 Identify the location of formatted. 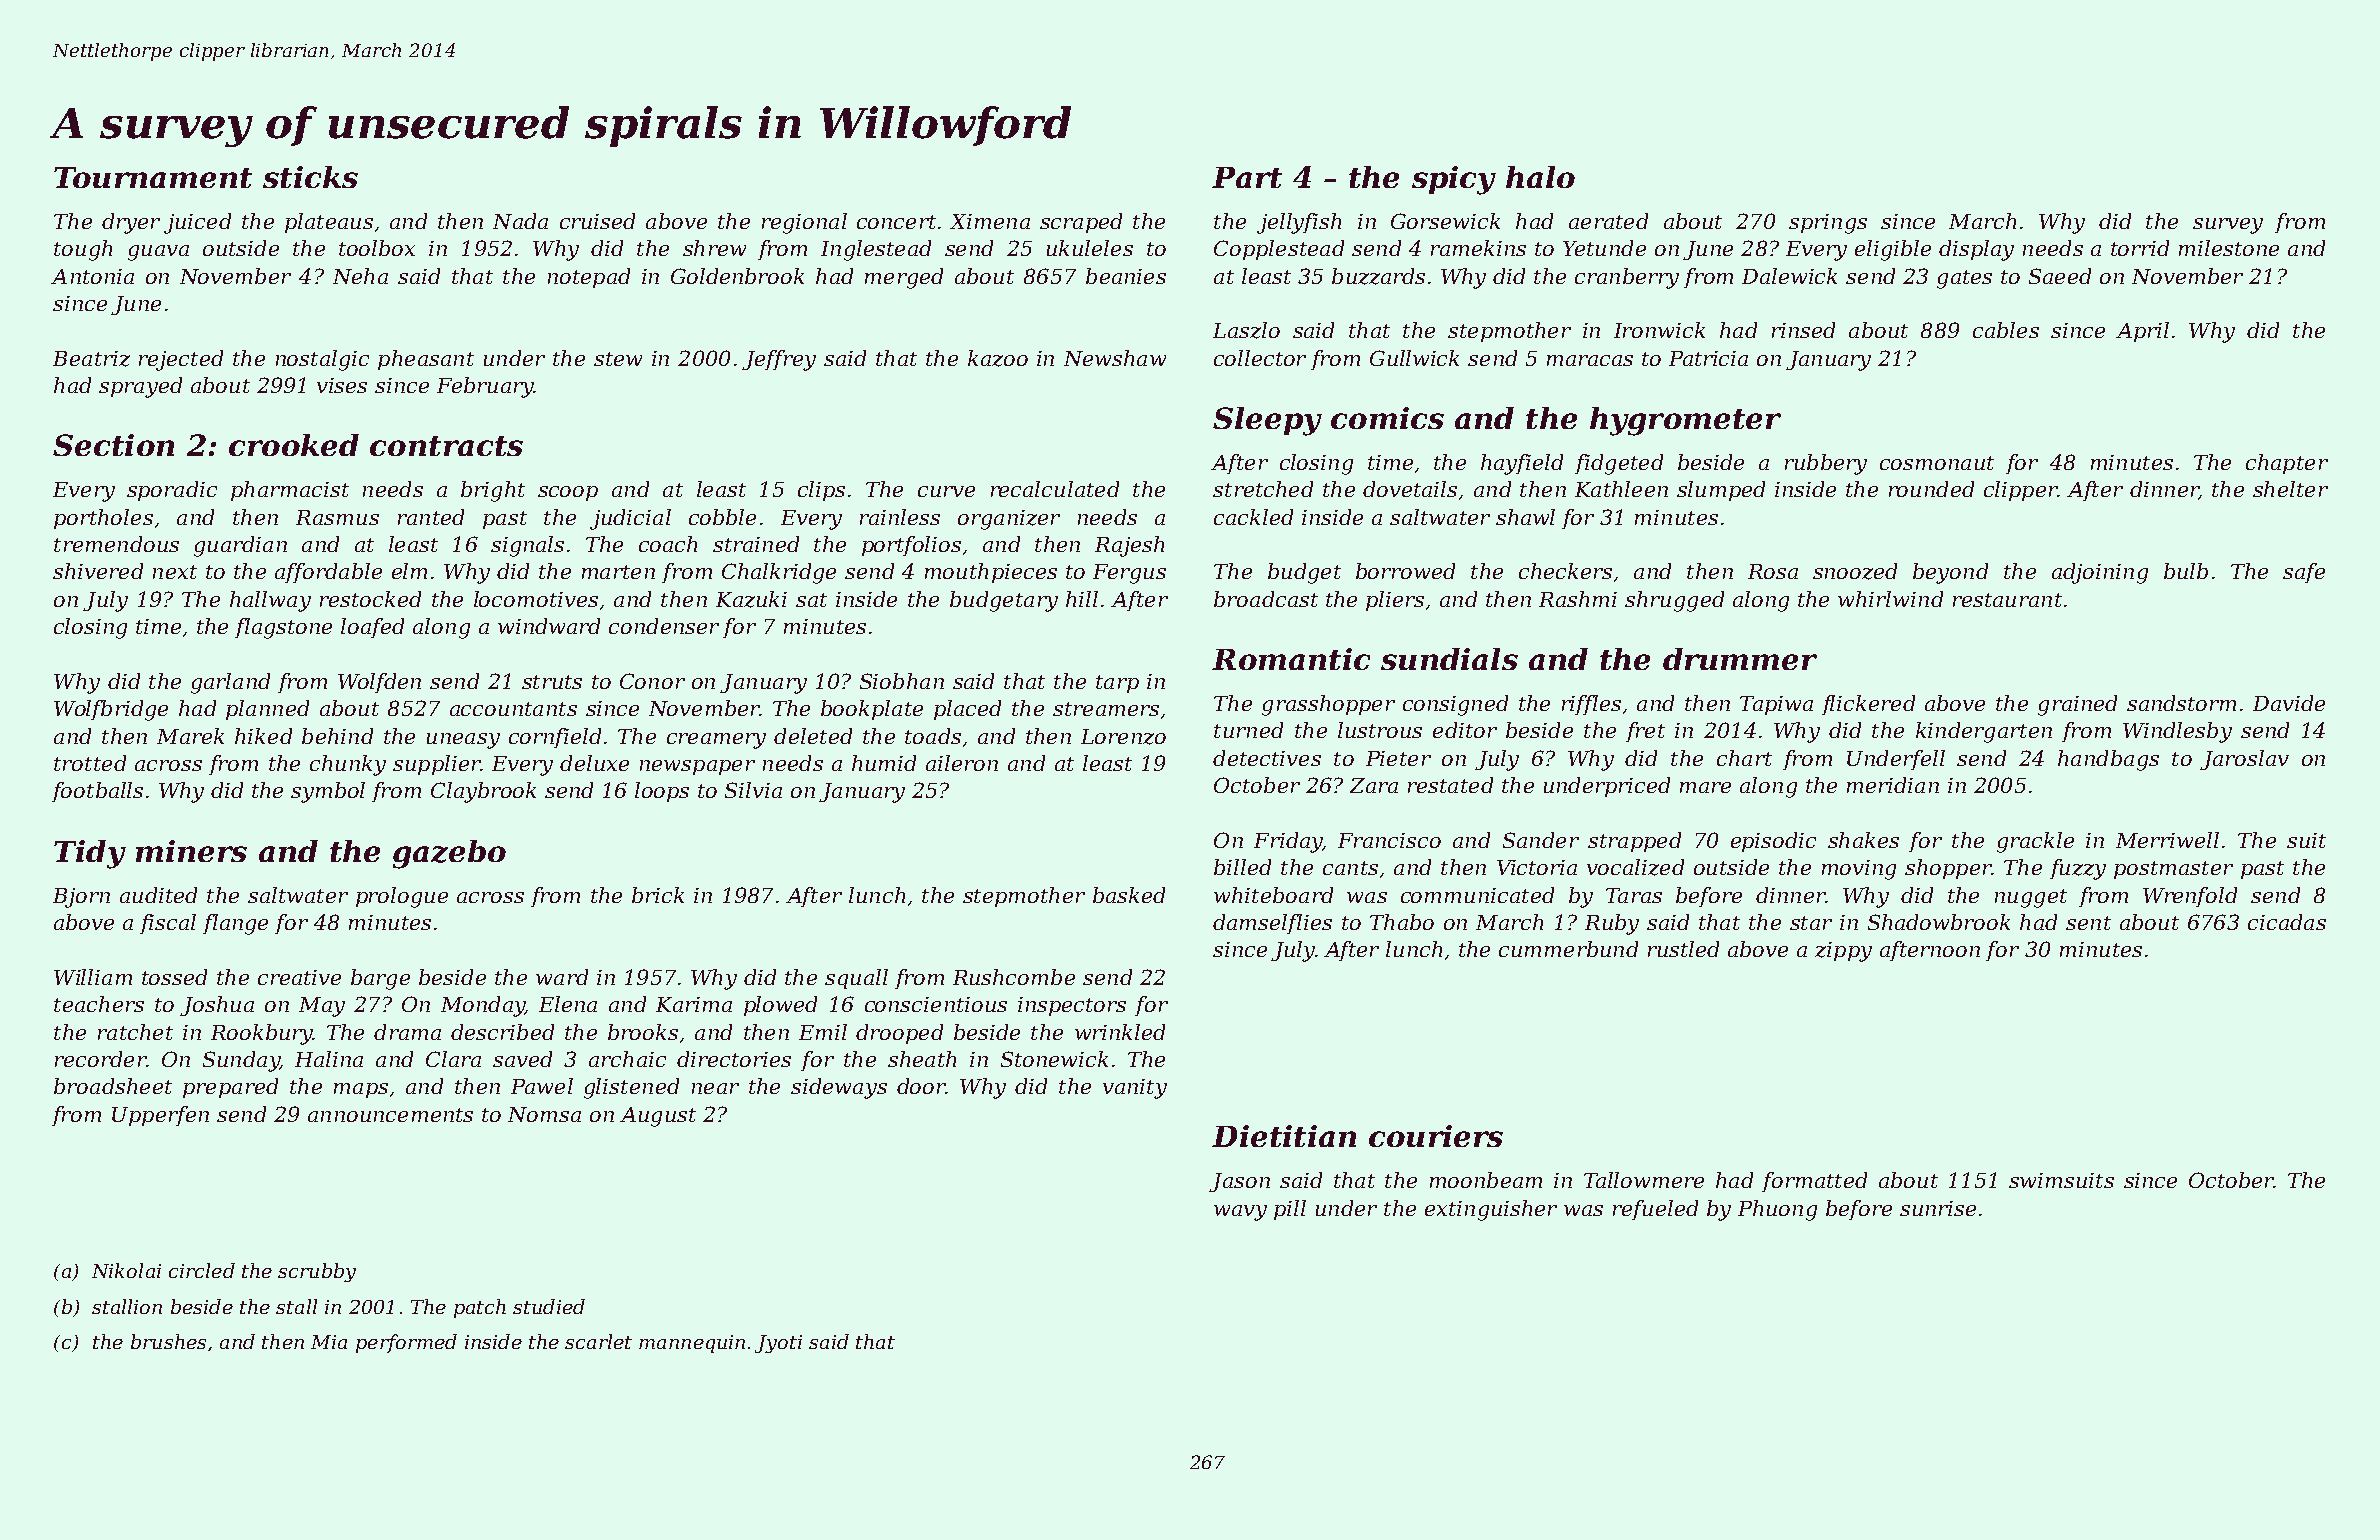
(1814, 1182).
